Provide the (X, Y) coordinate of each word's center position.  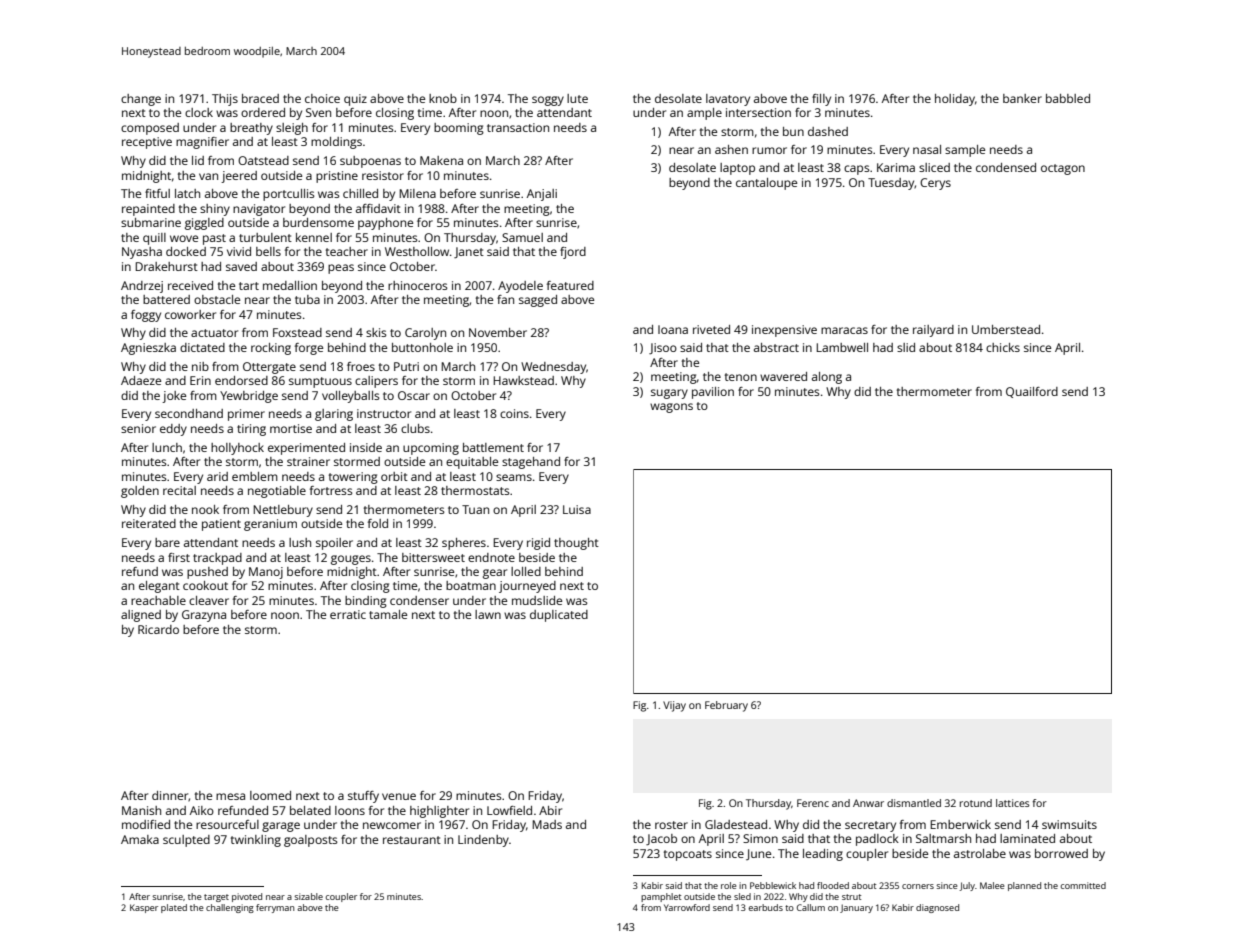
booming (459, 129)
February (726, 706)
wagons (671, 408)
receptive (147, 143)
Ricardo (158, 629)
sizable (308, 896)
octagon (1063, 169)
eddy (173, 430)
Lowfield (509, 810)
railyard (933, 331)
